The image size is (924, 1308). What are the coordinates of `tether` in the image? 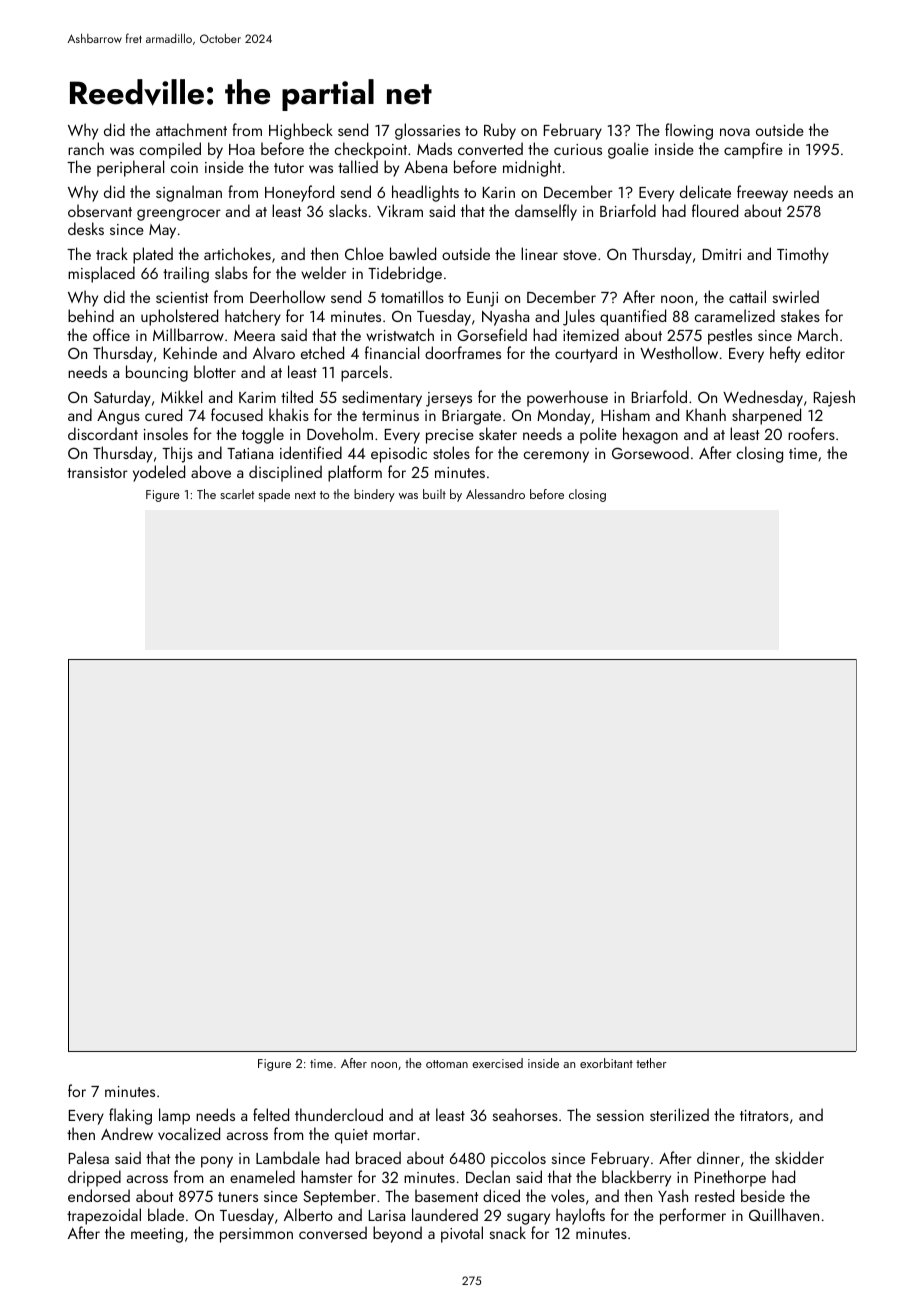 It's located at (651, 1063).
